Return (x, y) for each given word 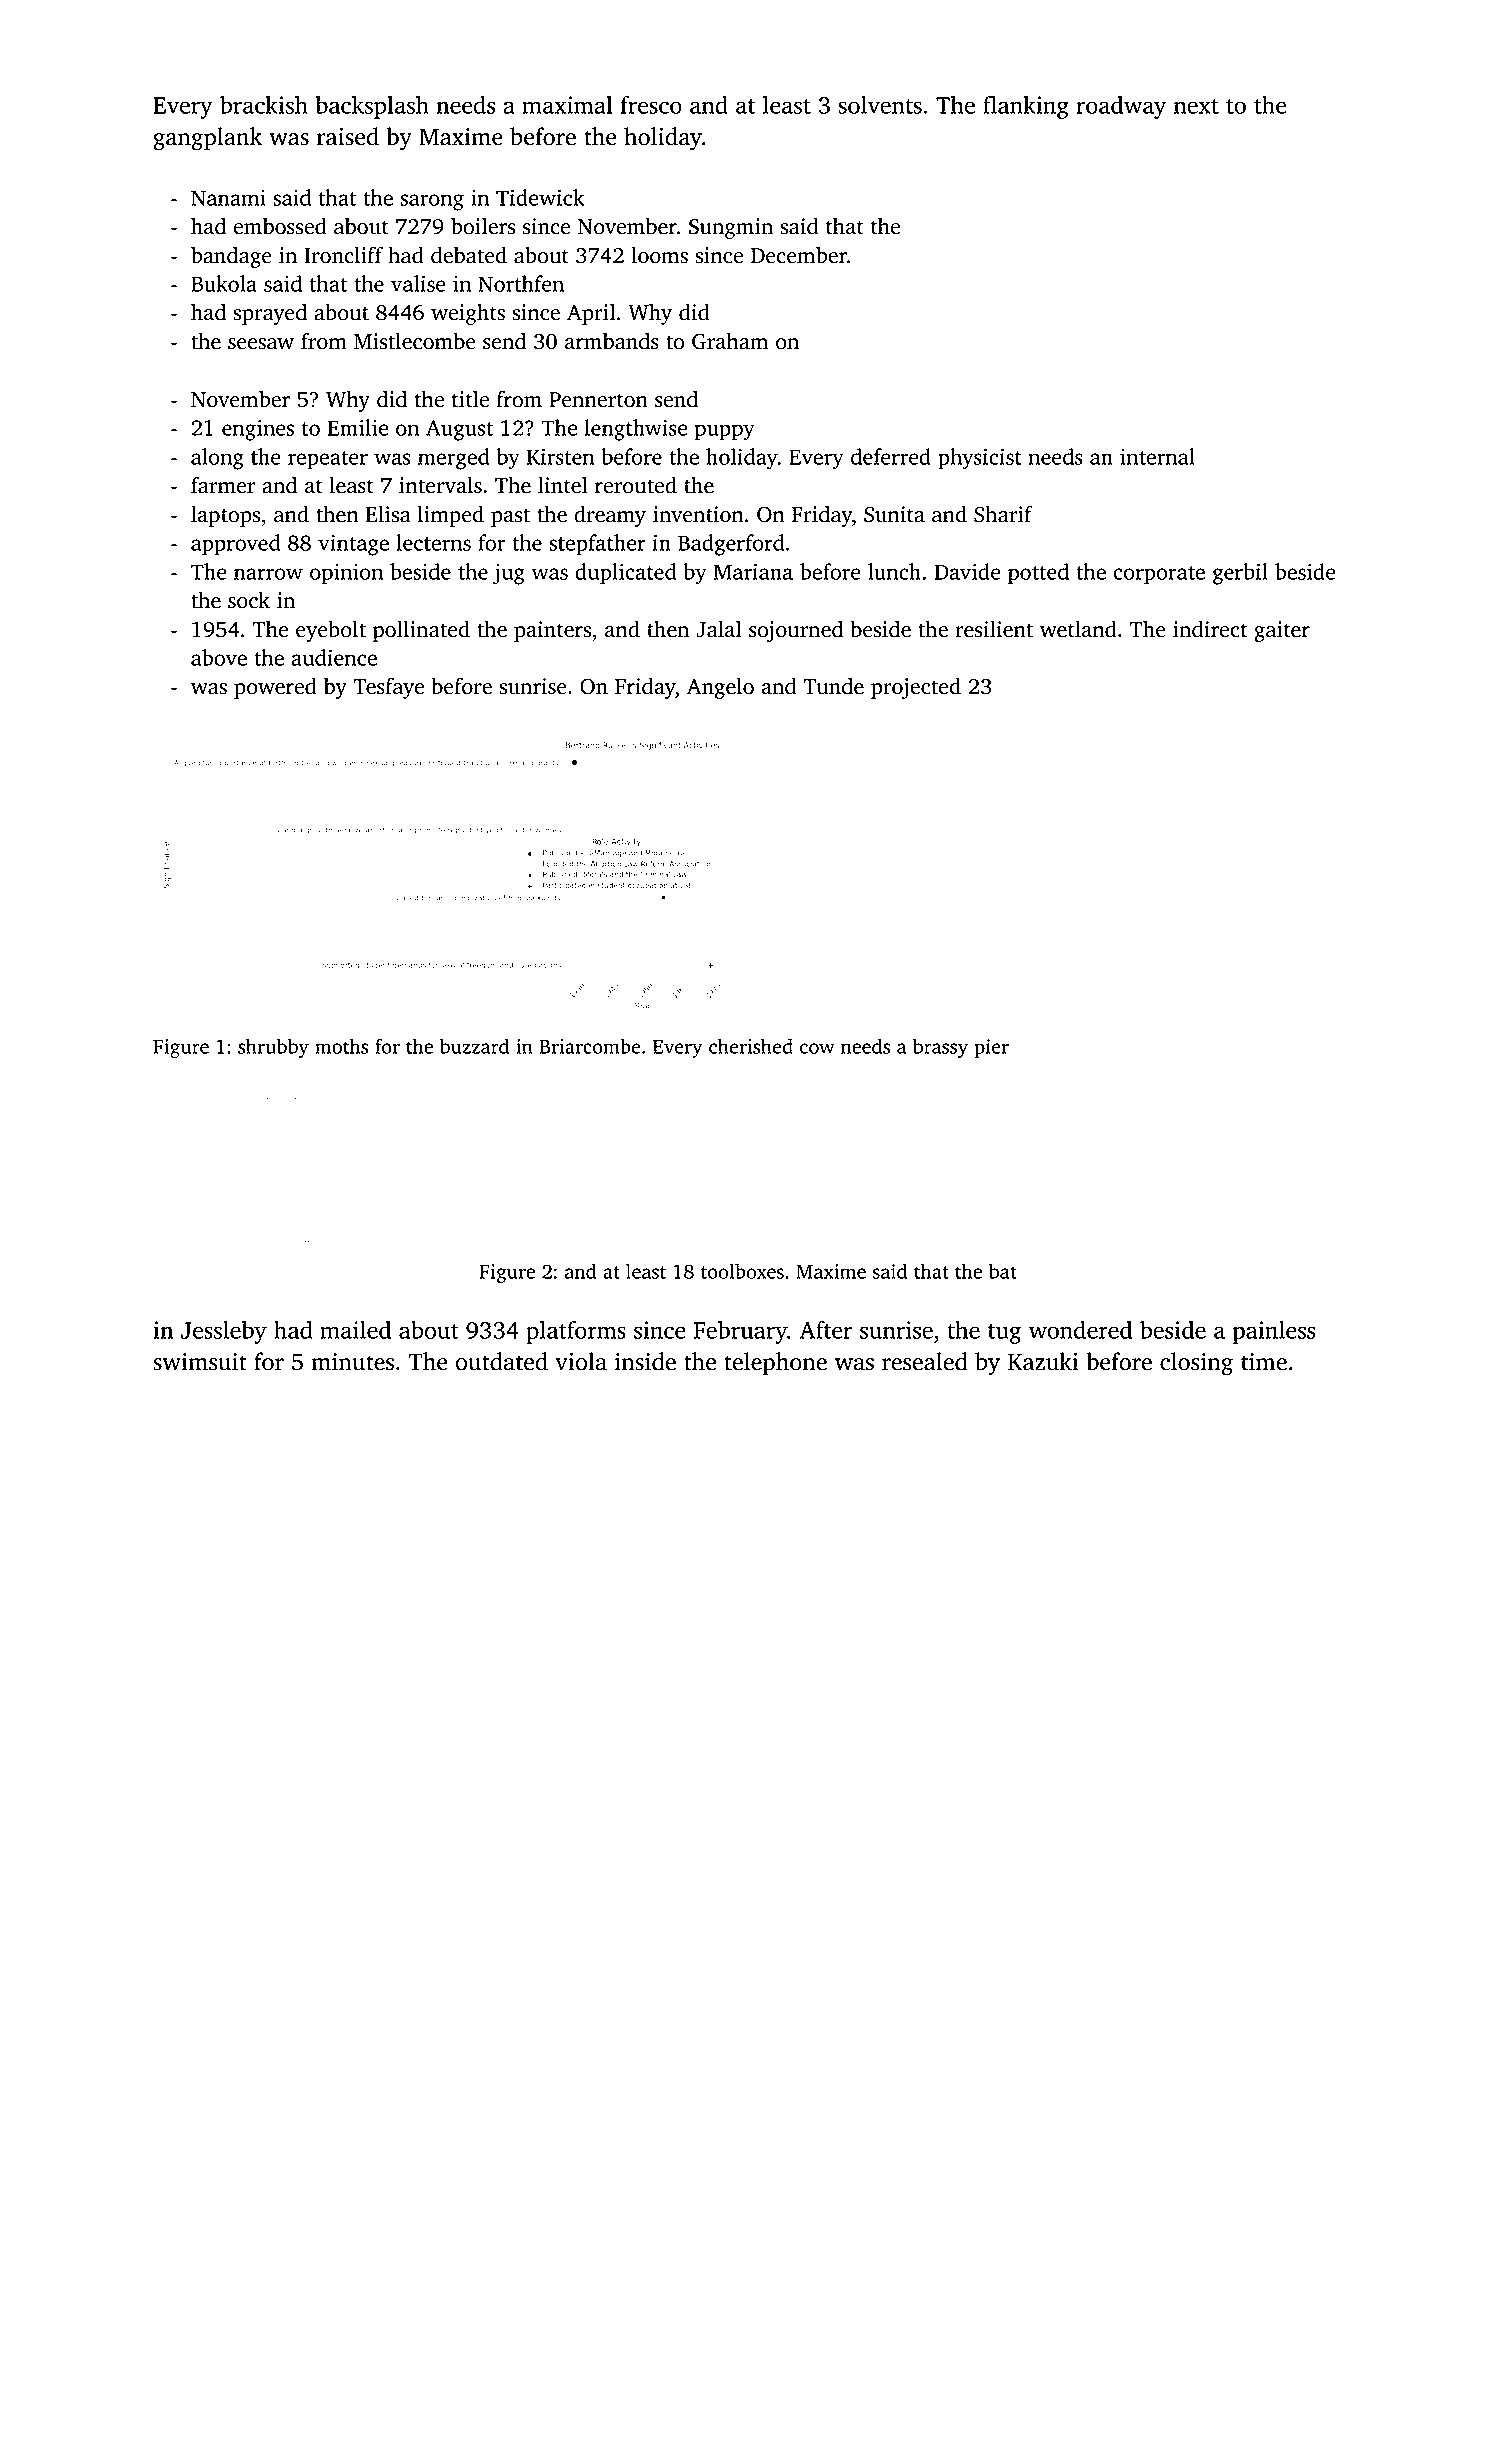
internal (1157, 456)
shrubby (273, 1048)
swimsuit (200, 1362)
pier (991, 1048)
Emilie (358, 427)
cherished (751, 1046)
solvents (880, 105)
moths (341, 1046)
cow (817, 1048)
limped (450, 516)
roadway (1121, 107)
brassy (940, 1048)
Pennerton (598, 400)
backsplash (372, 107)
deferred (891, 456)
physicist (980, 459)
